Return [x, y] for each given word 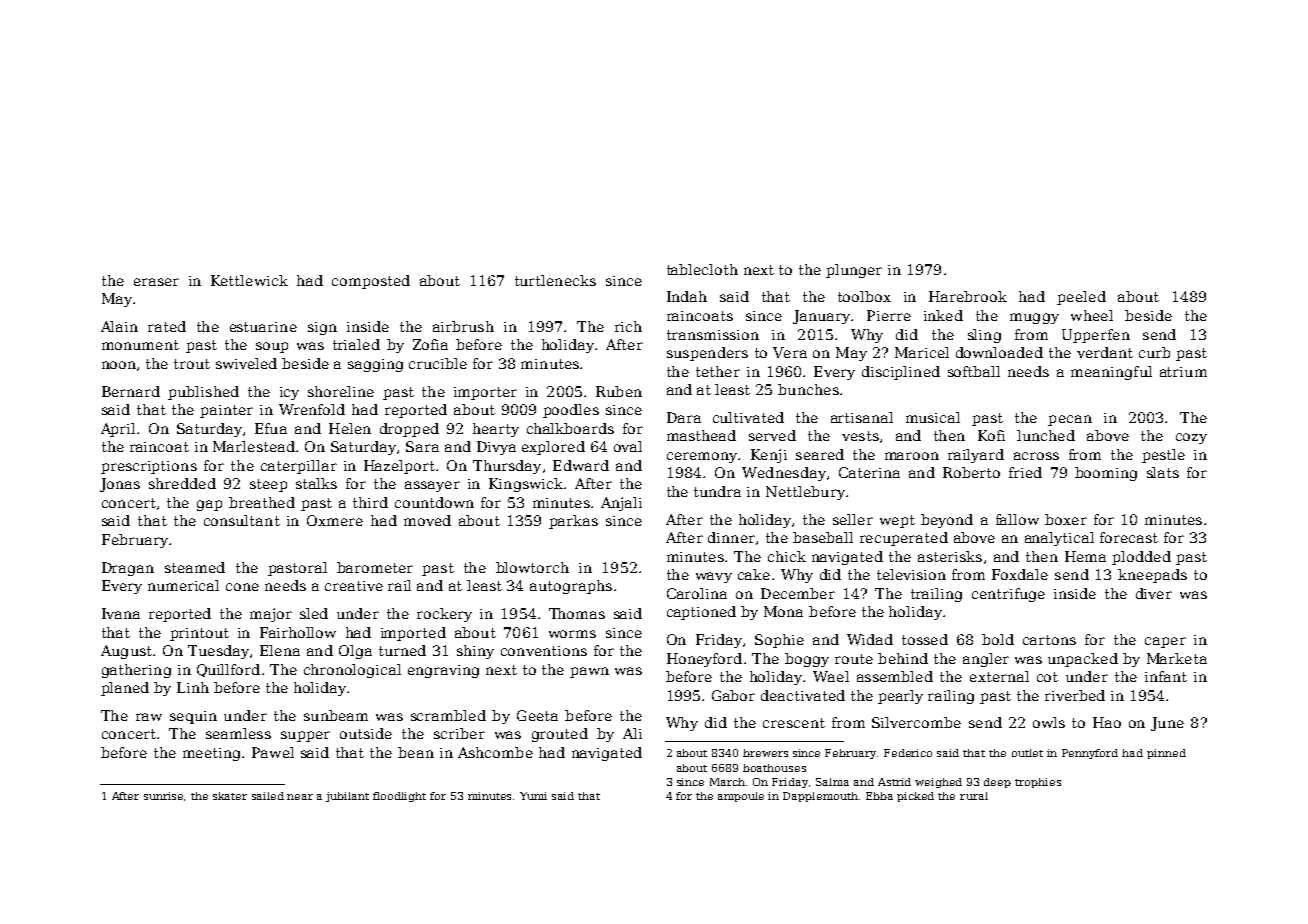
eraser [156, 282]
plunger [854, 271]
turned [402, 650]
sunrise [163, 796]
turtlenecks [555, 280]
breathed [262, 502]
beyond [947, 521]
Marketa [1177, 658]
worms [572, 634]
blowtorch [532, 567]
